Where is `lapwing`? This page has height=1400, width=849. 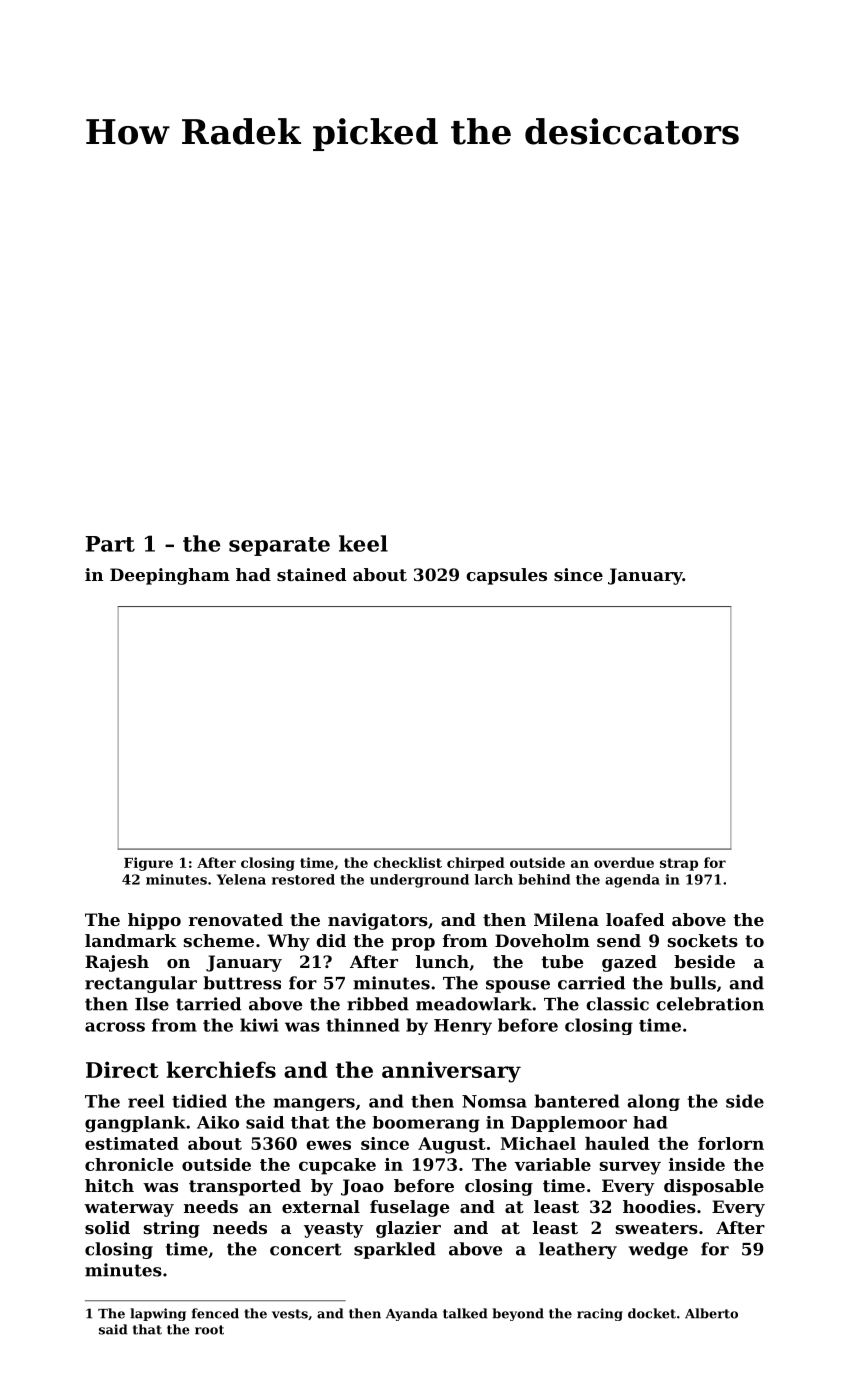 lapwing is located at coordinates (158, 1314).
